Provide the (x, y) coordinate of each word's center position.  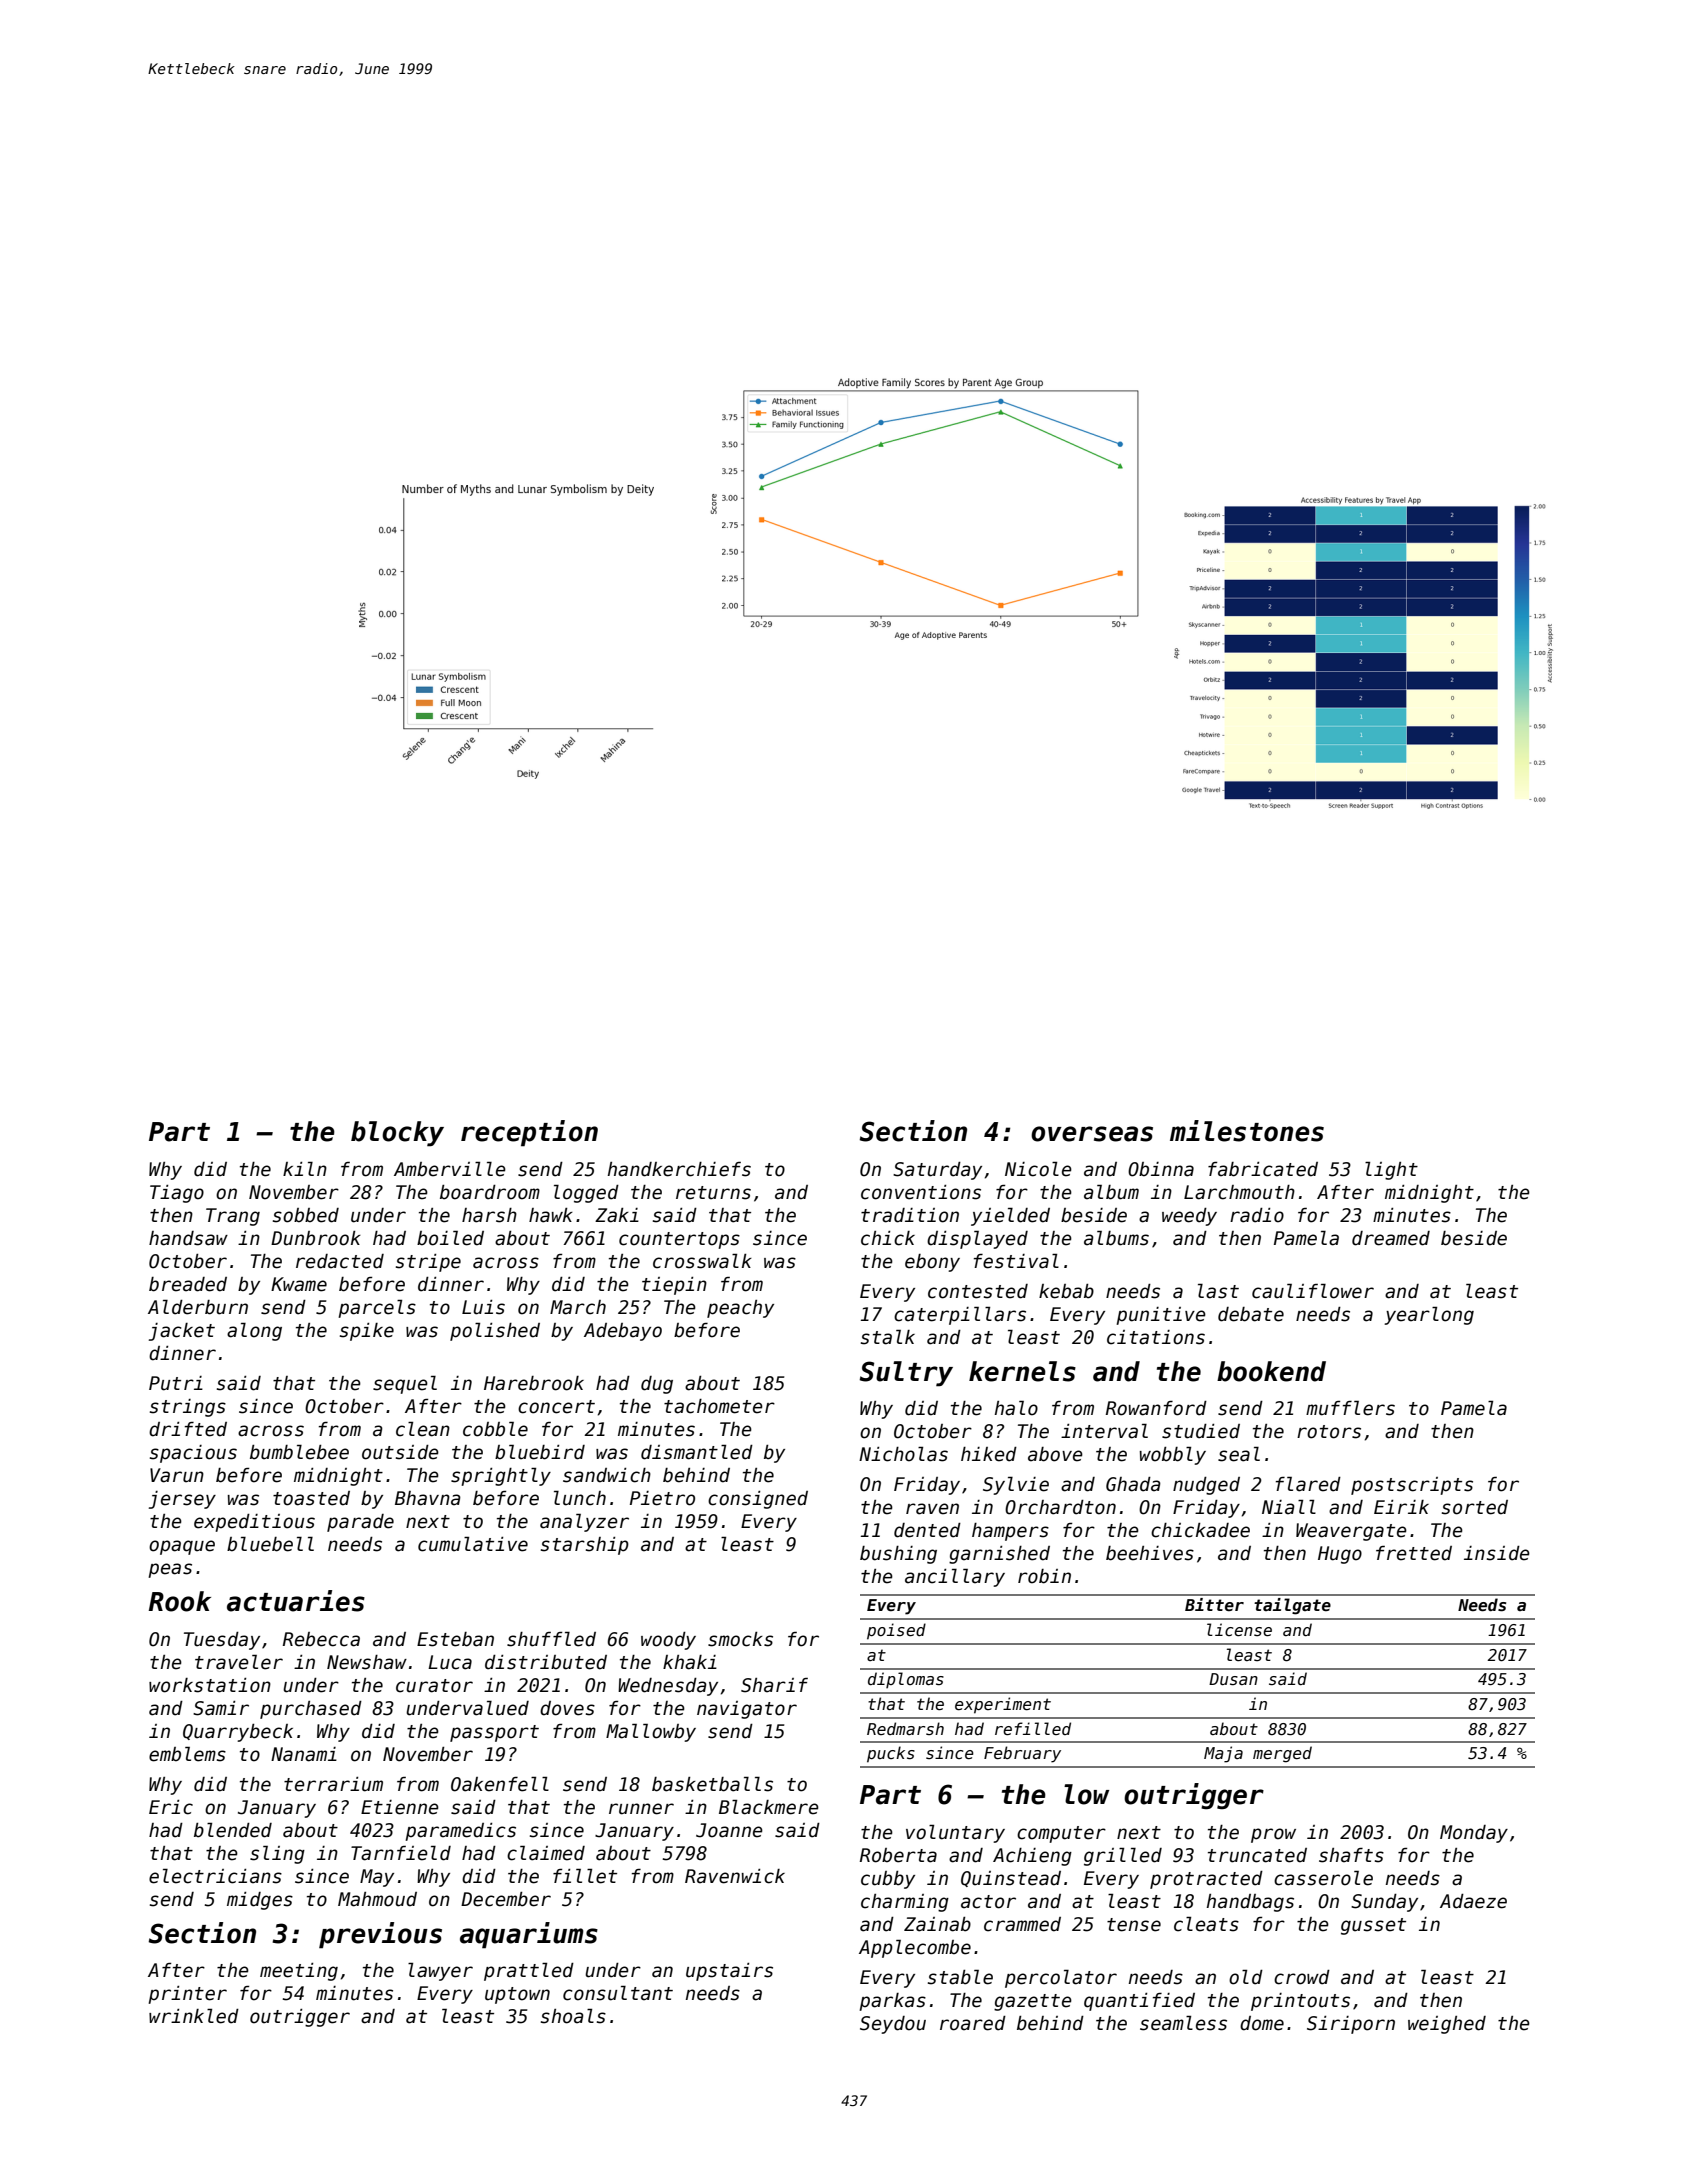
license (1239, 1629)
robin (1044, 1576)
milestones (1247, 1131)
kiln (305, 1168)
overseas (1092, 1134)
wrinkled (194, 2016)
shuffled (551, 1639)
